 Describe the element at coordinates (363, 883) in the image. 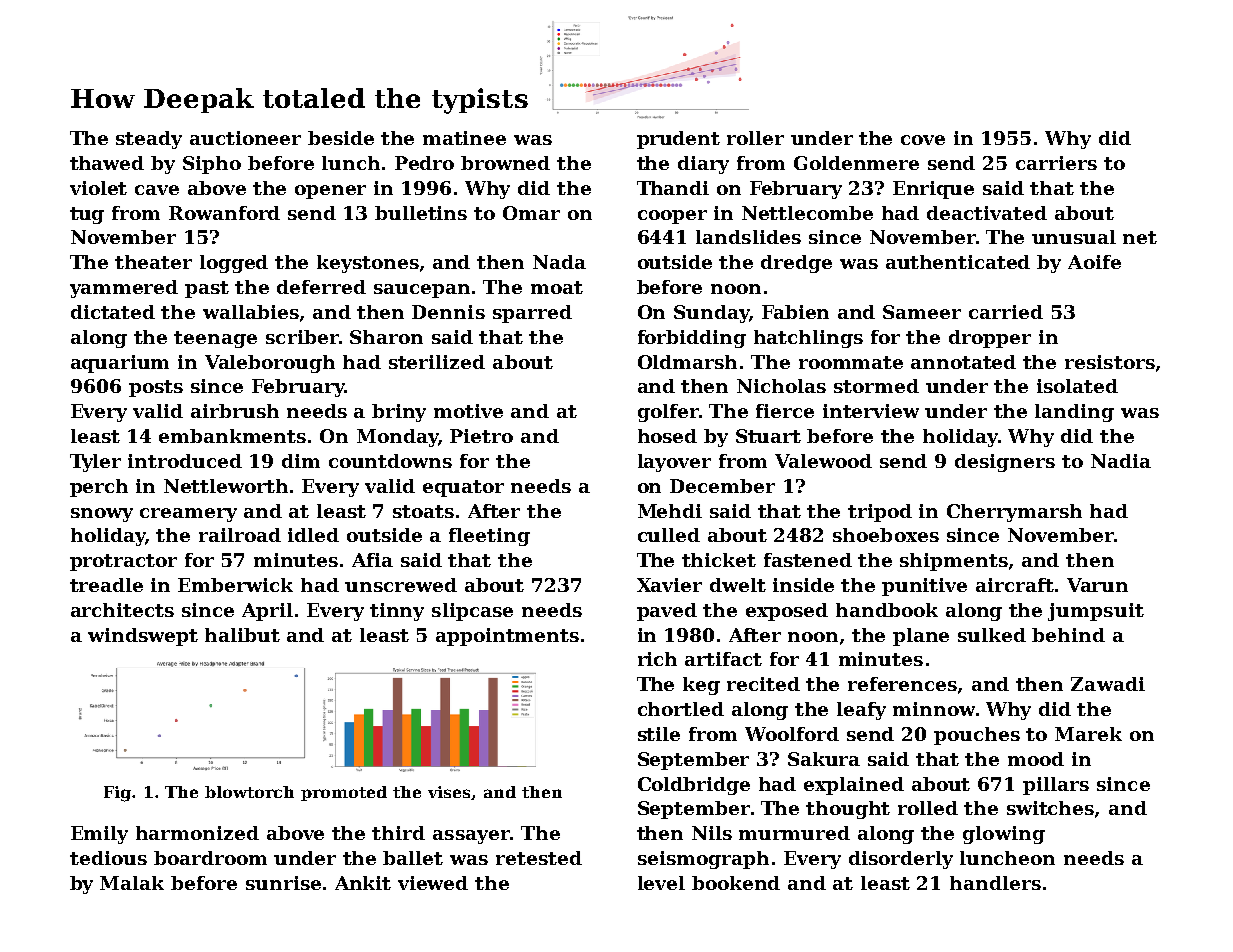

I see `Ankit` at that location.
